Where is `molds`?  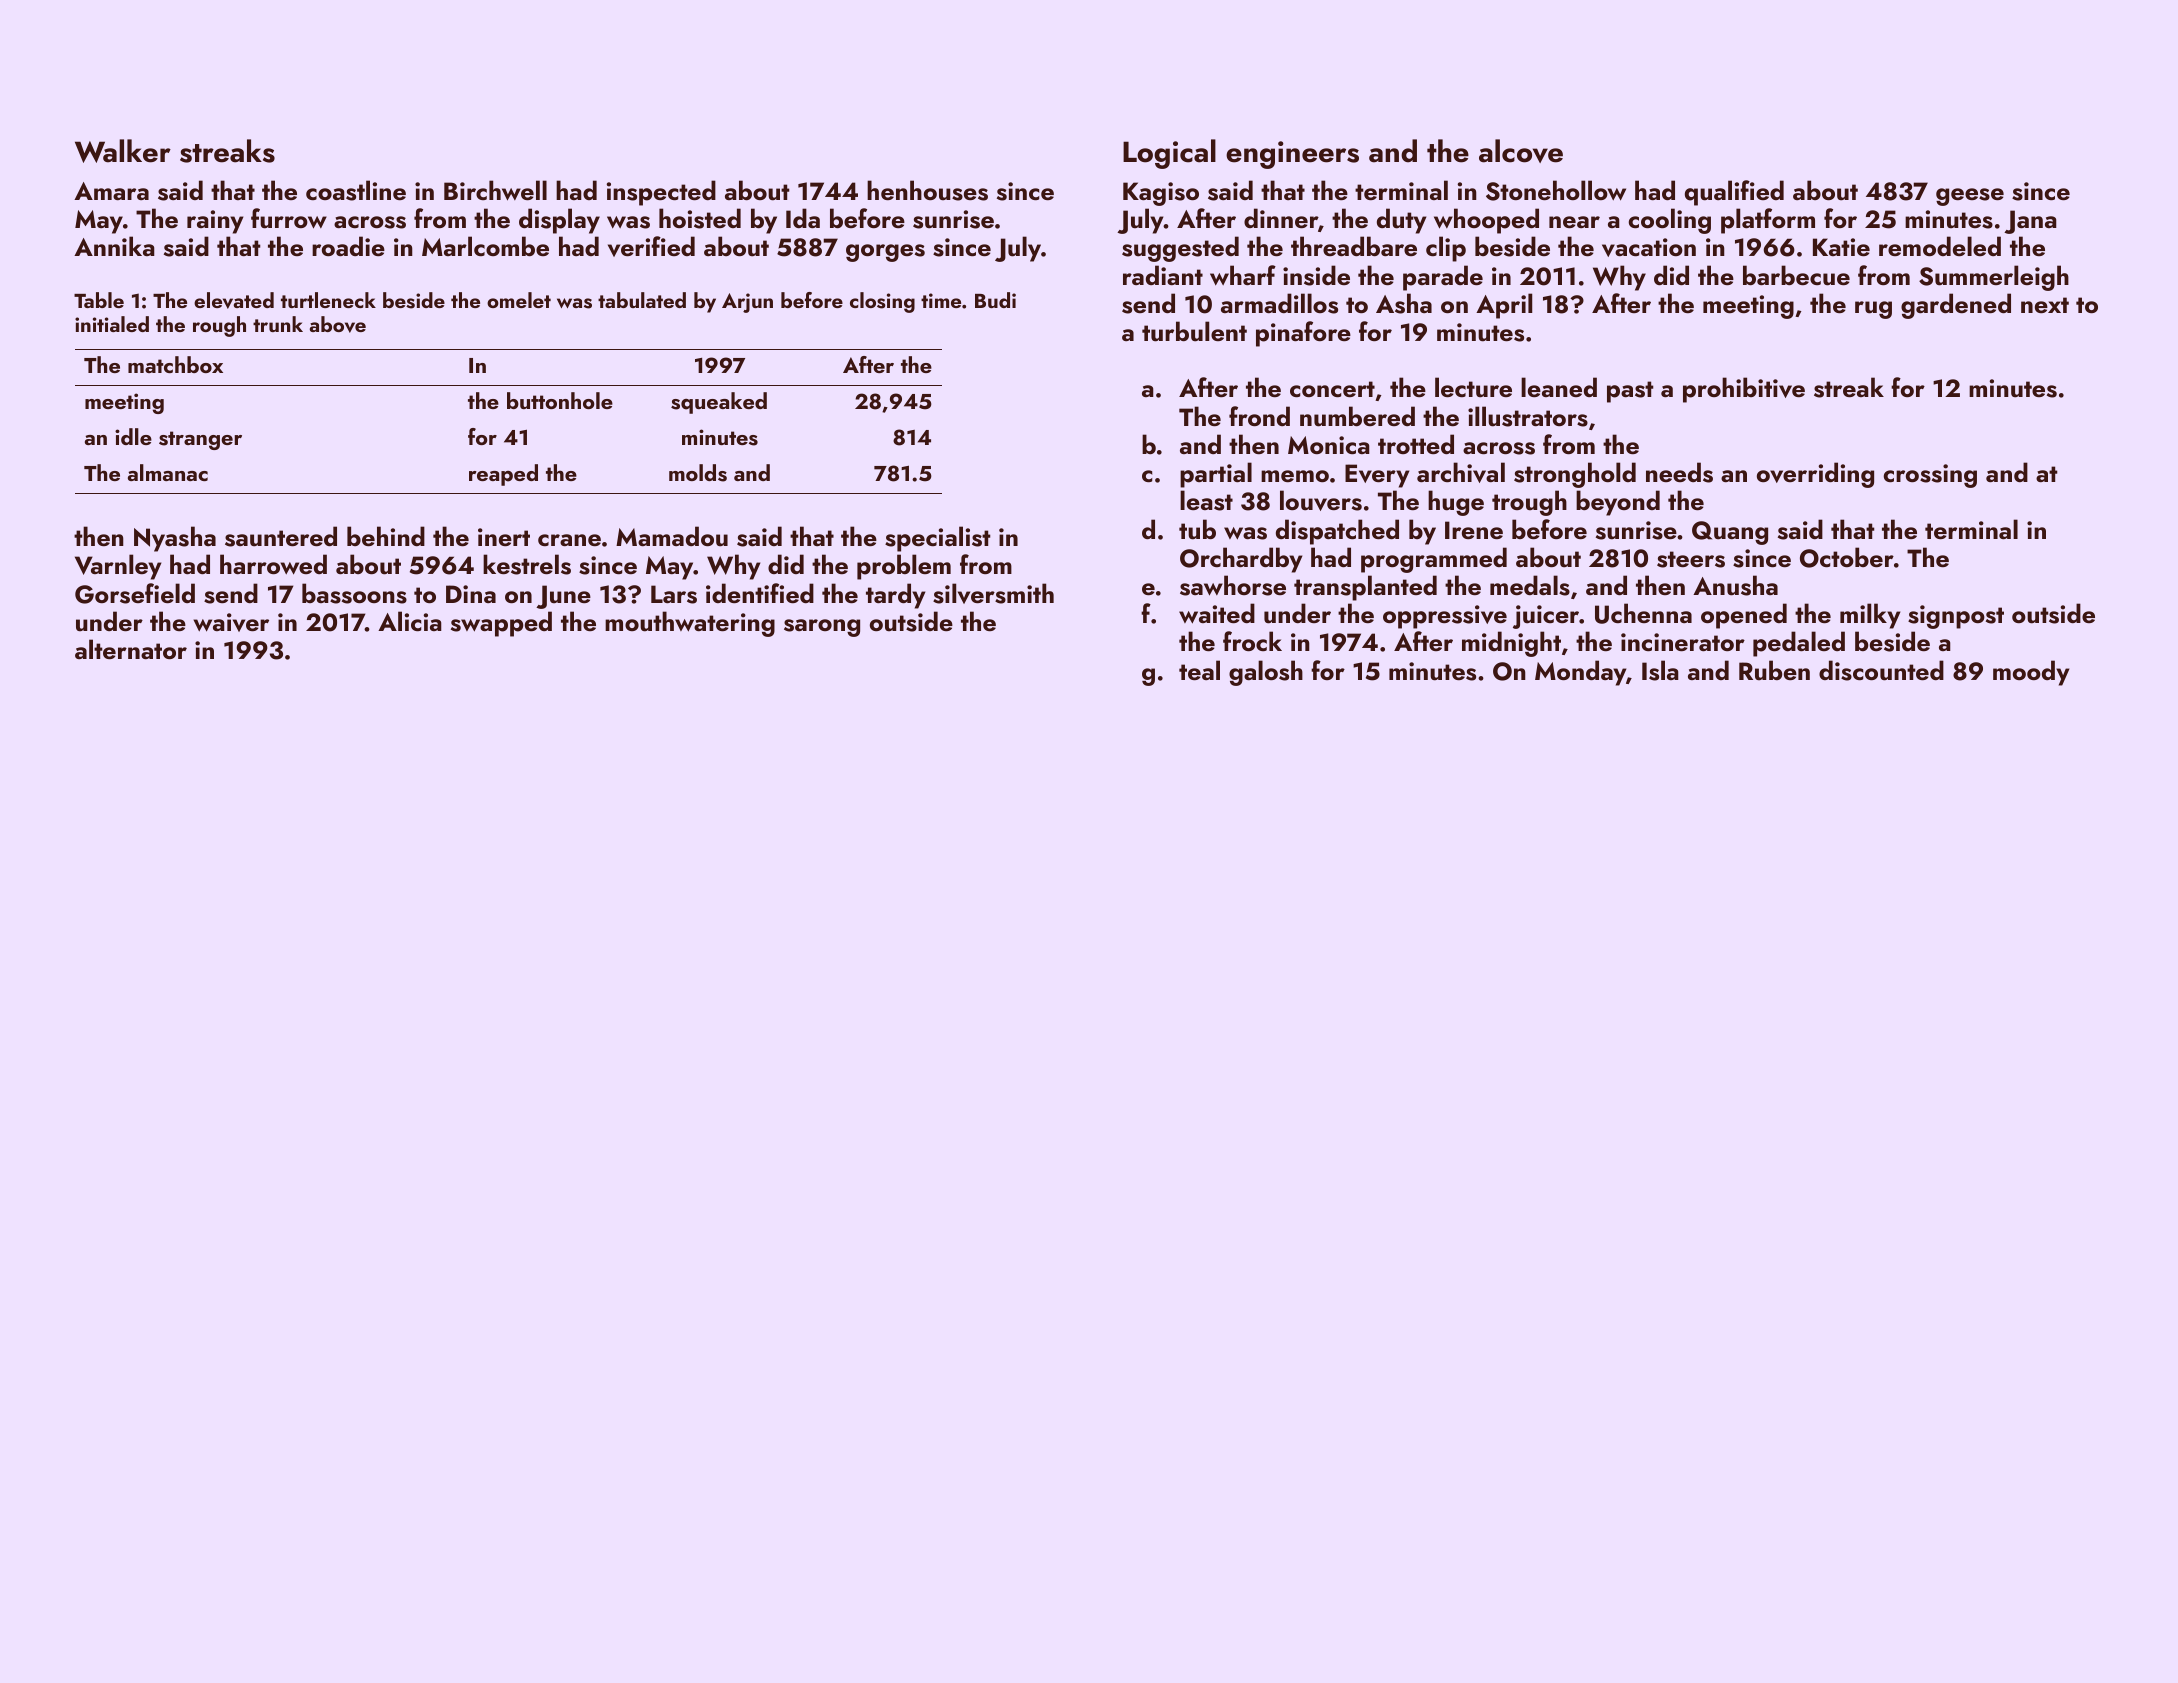
molds is located at coordinates (698, 473).
